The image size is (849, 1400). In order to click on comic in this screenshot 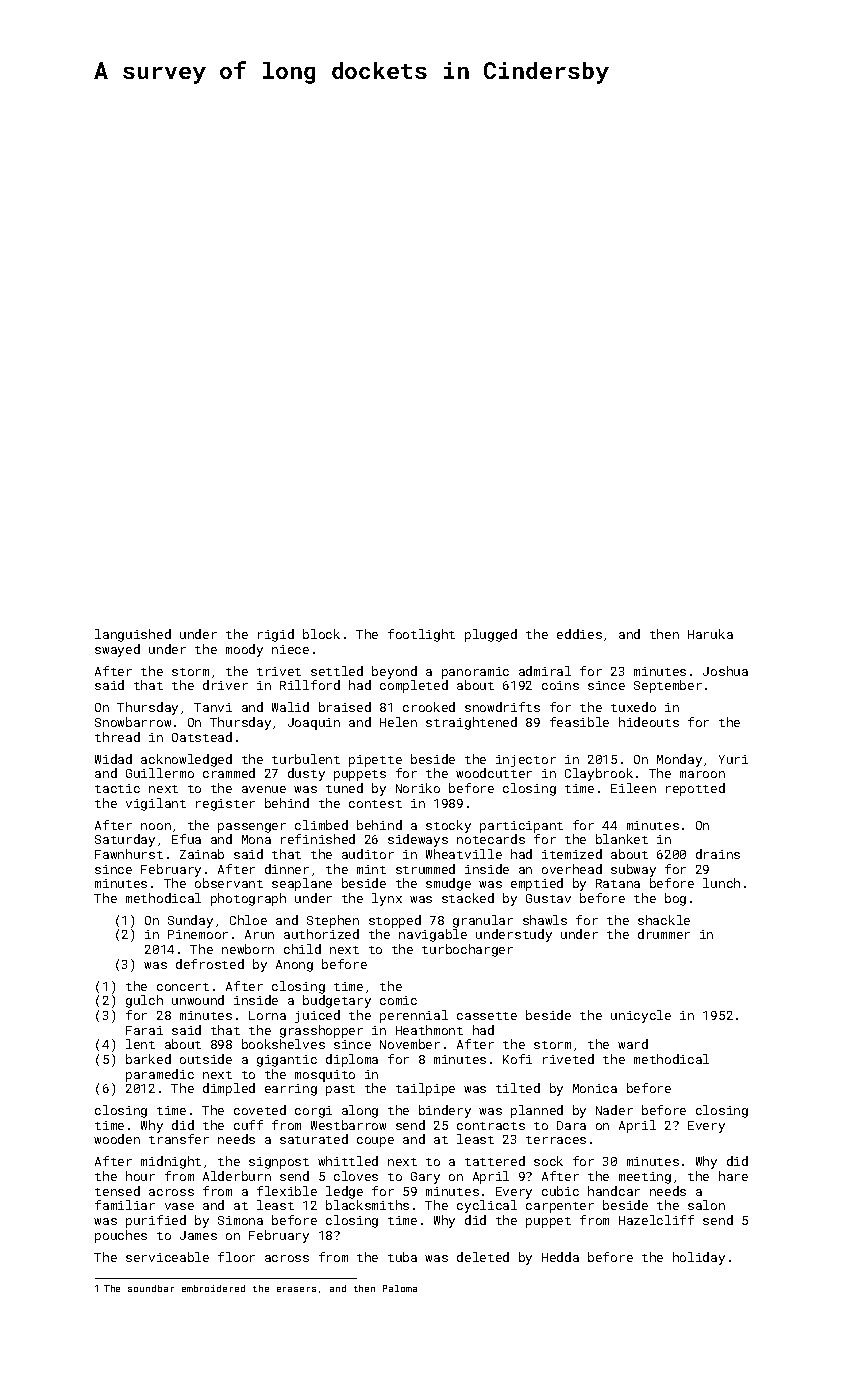, I will do `click(398, 1000)`.
